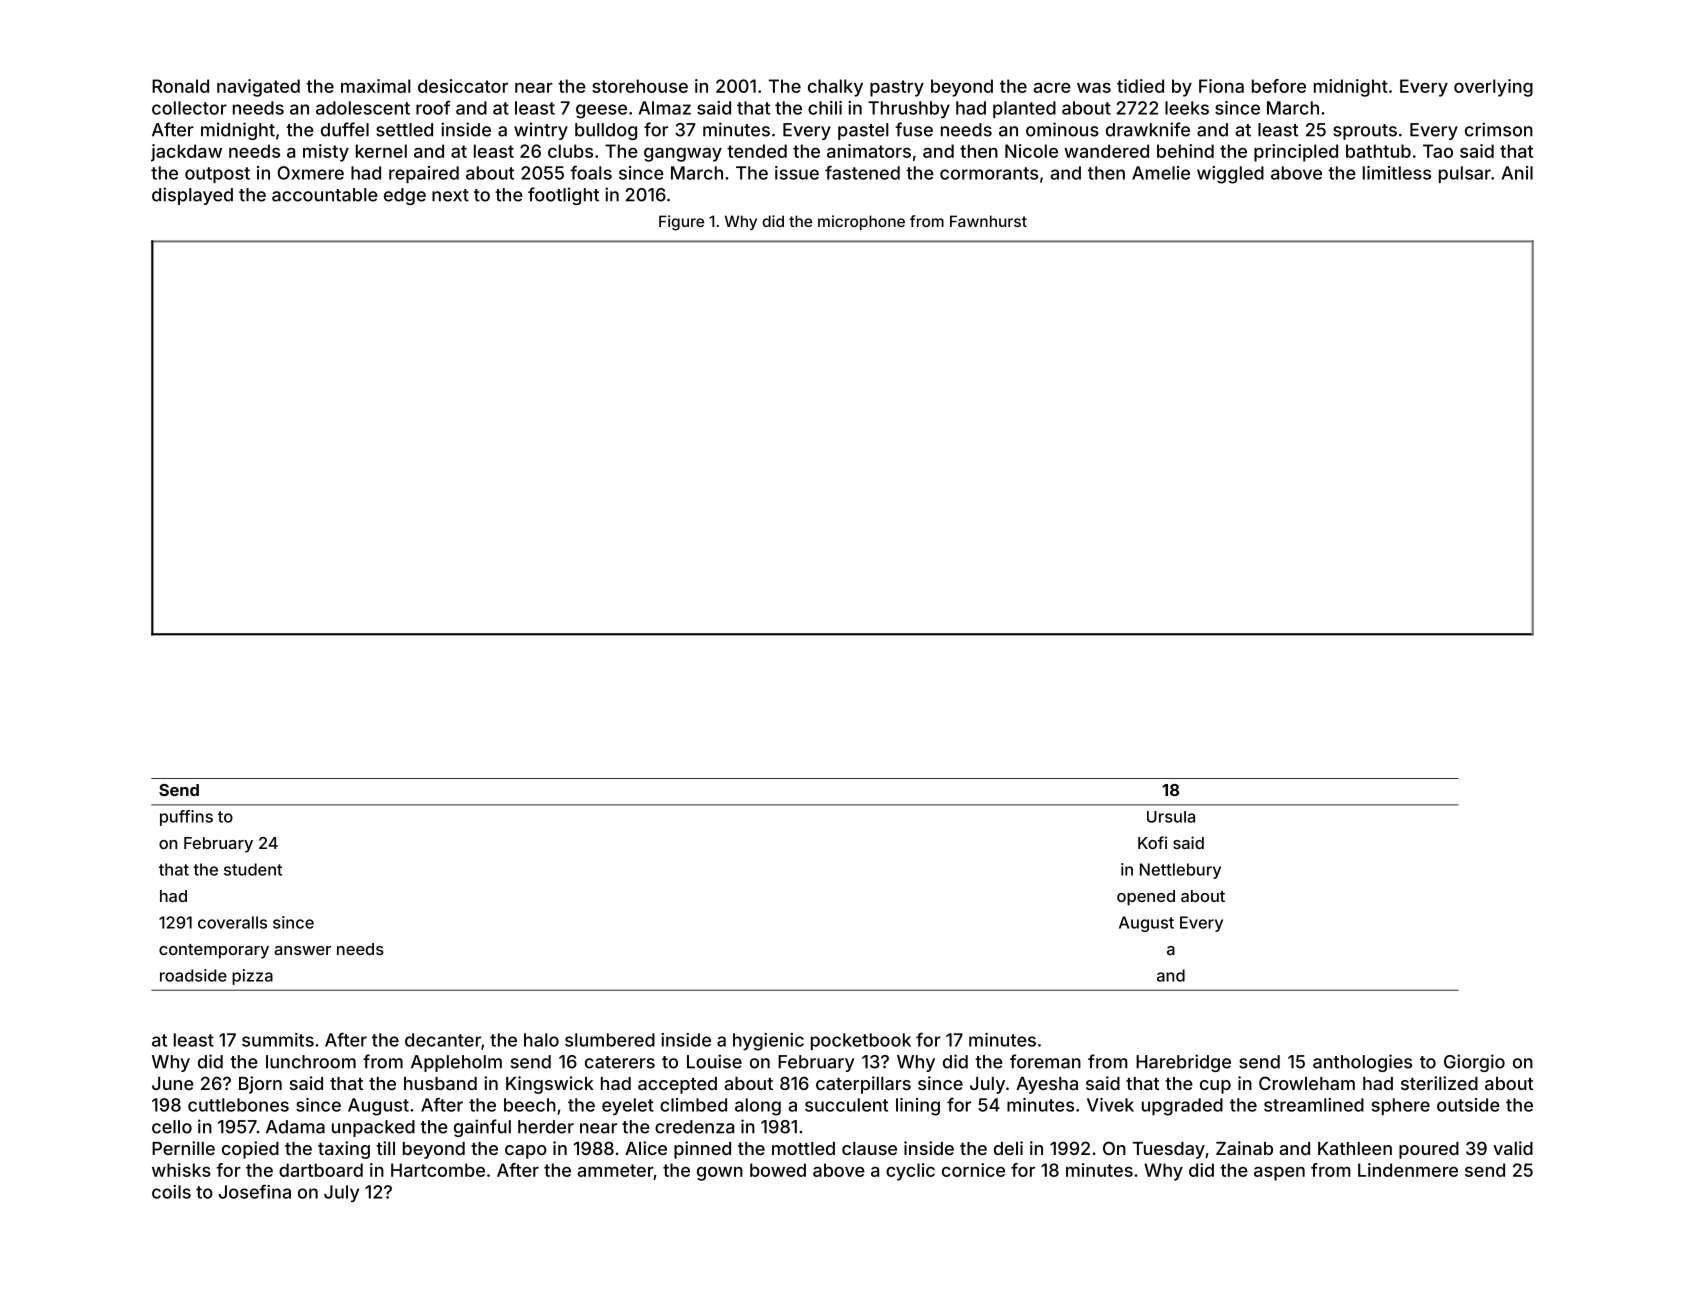  I want to click on Kofi, so click(1152, 842).
